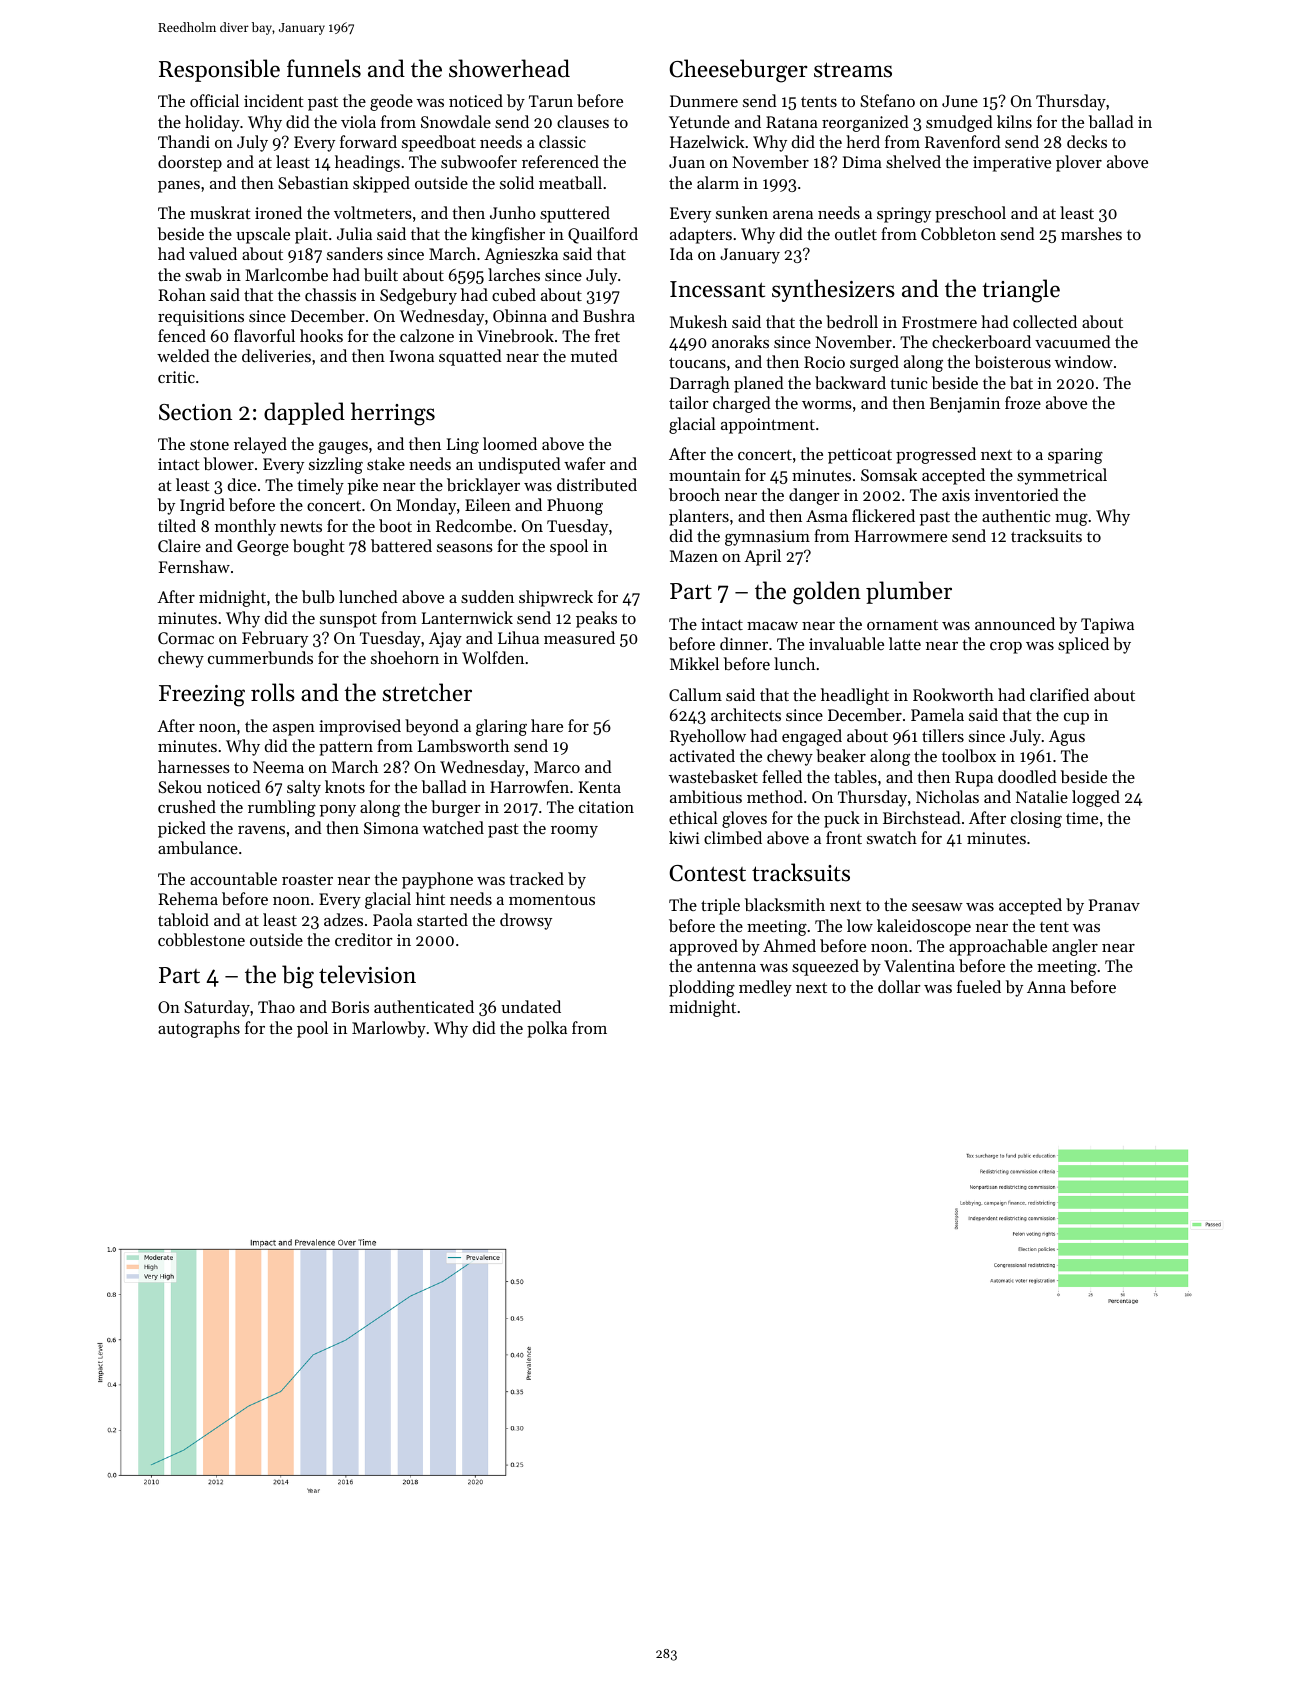 The width and height of the screenshot is (1311, 1696). Describe the element at coordinates (814, 496) in the screenshot. I see `danger` at that location.
